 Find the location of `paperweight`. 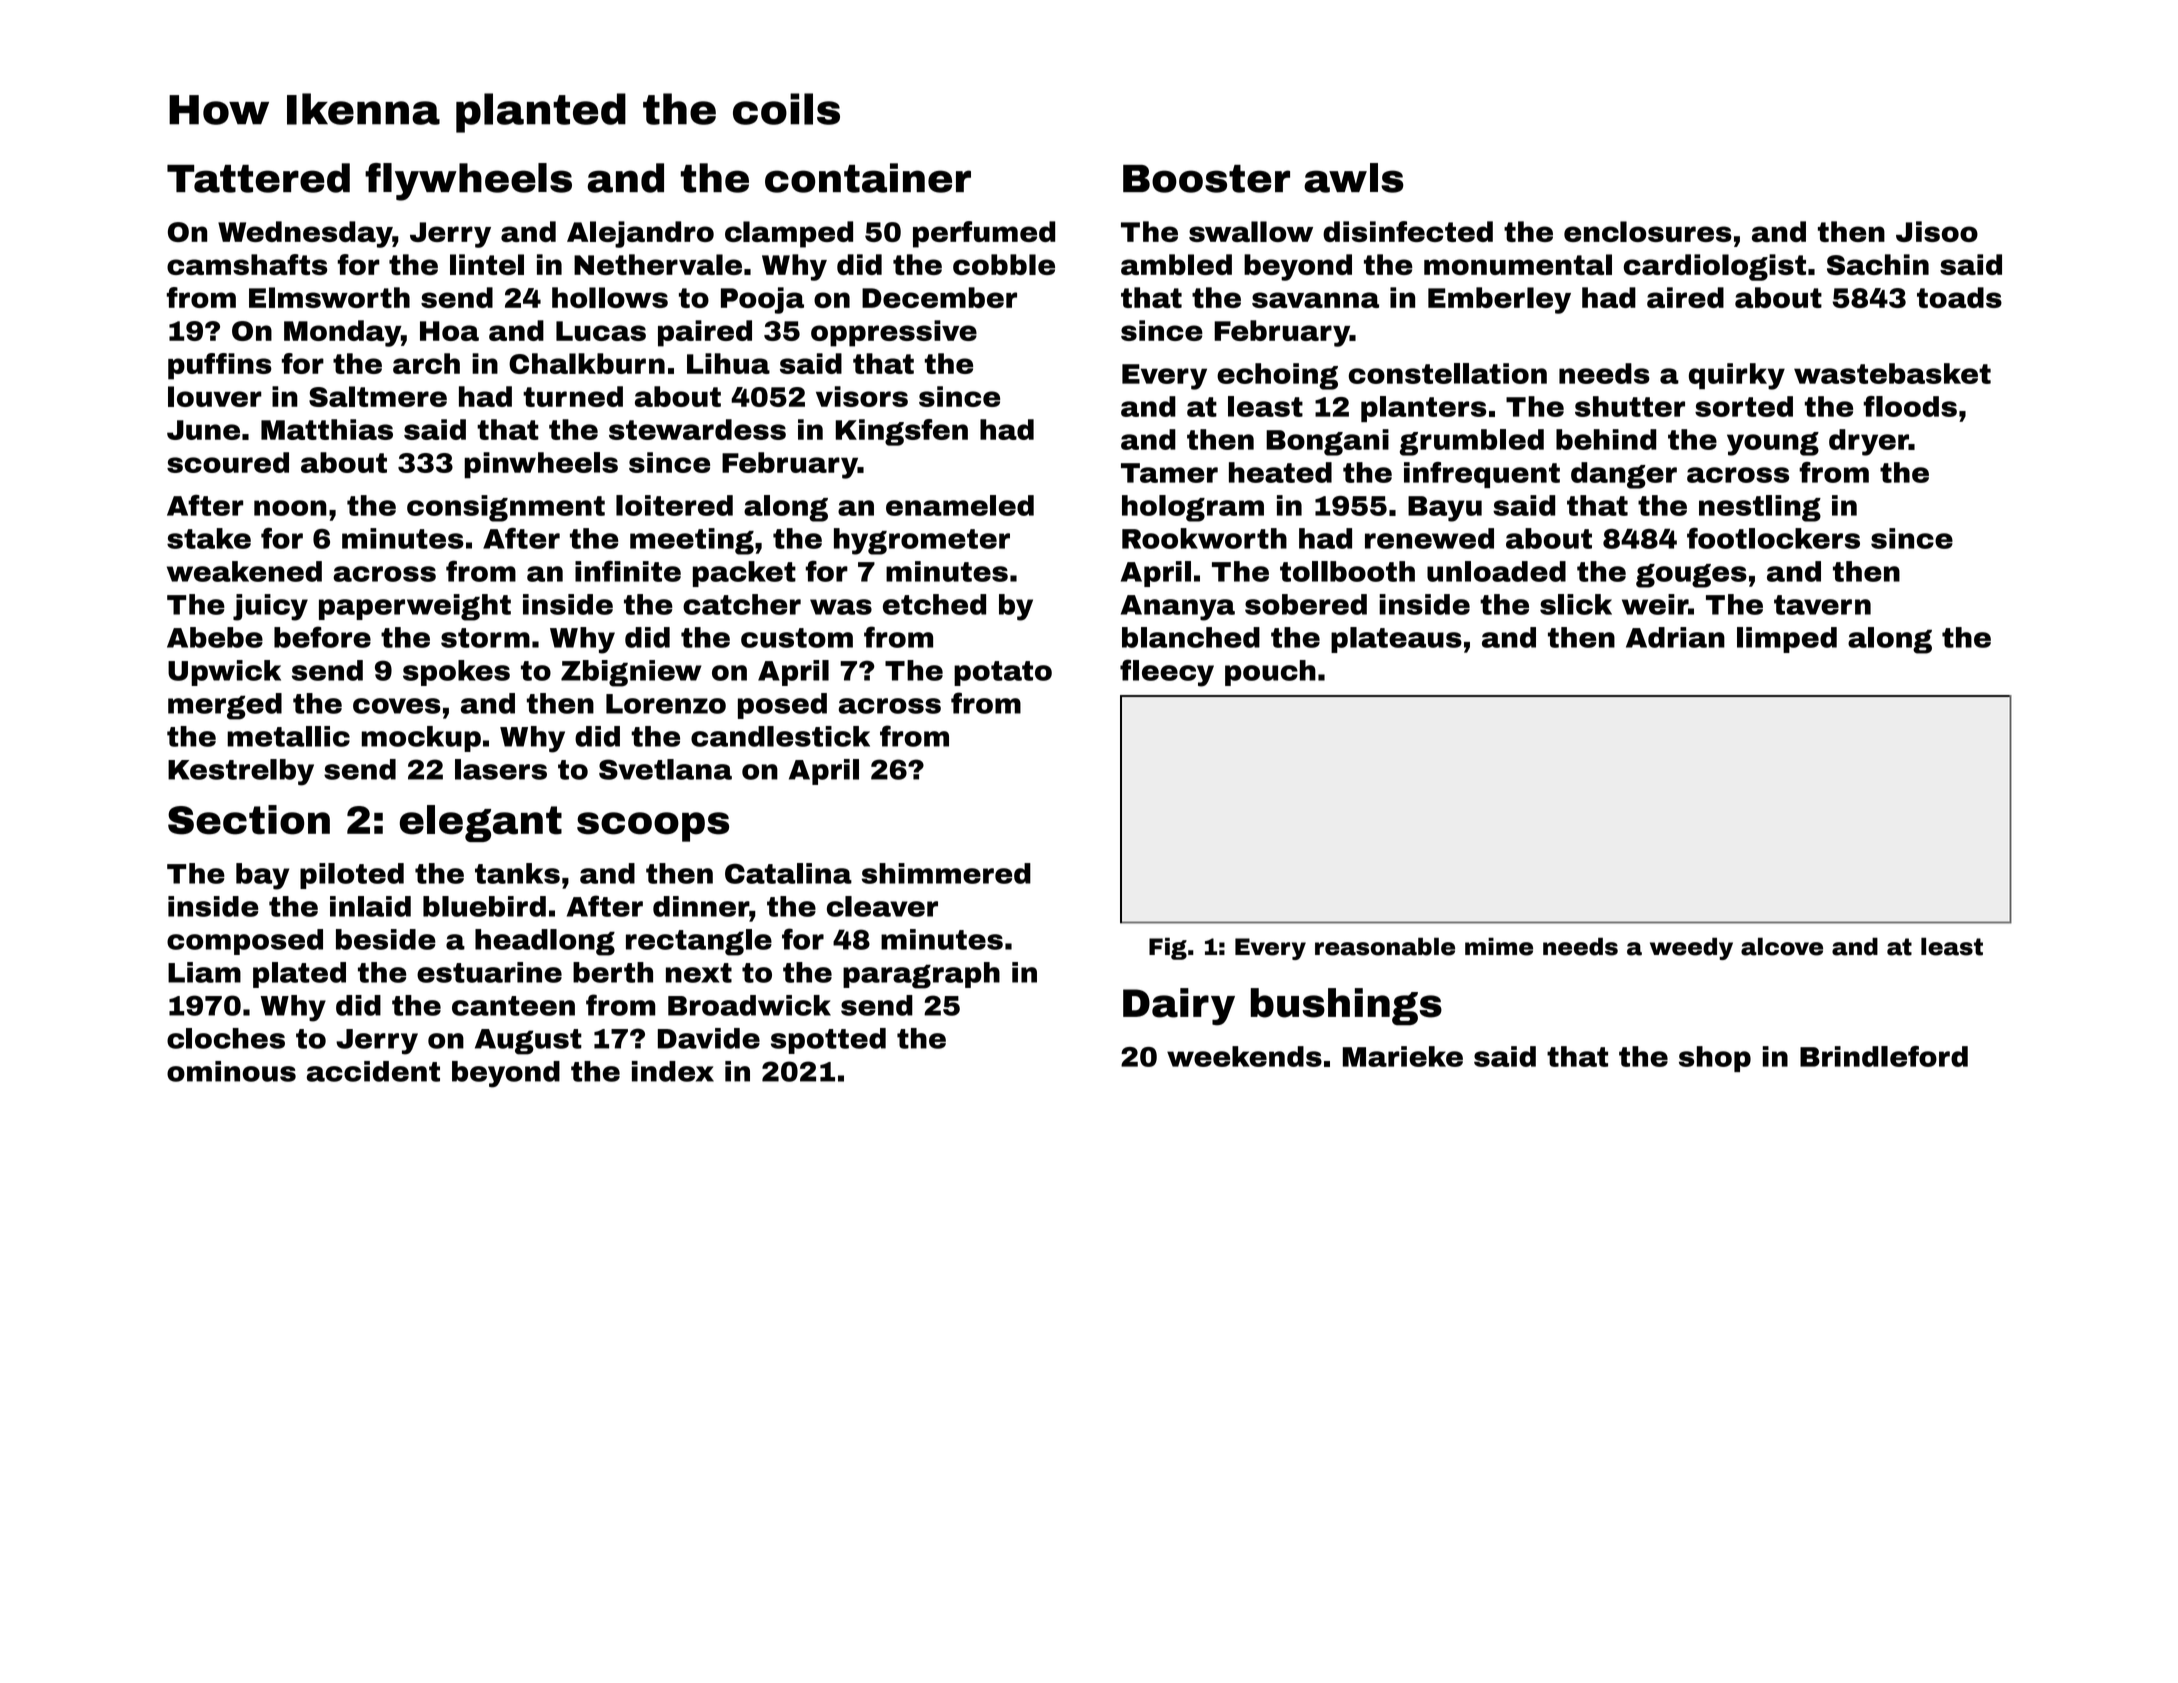

paperweight is located at coordinates (415, 607).
